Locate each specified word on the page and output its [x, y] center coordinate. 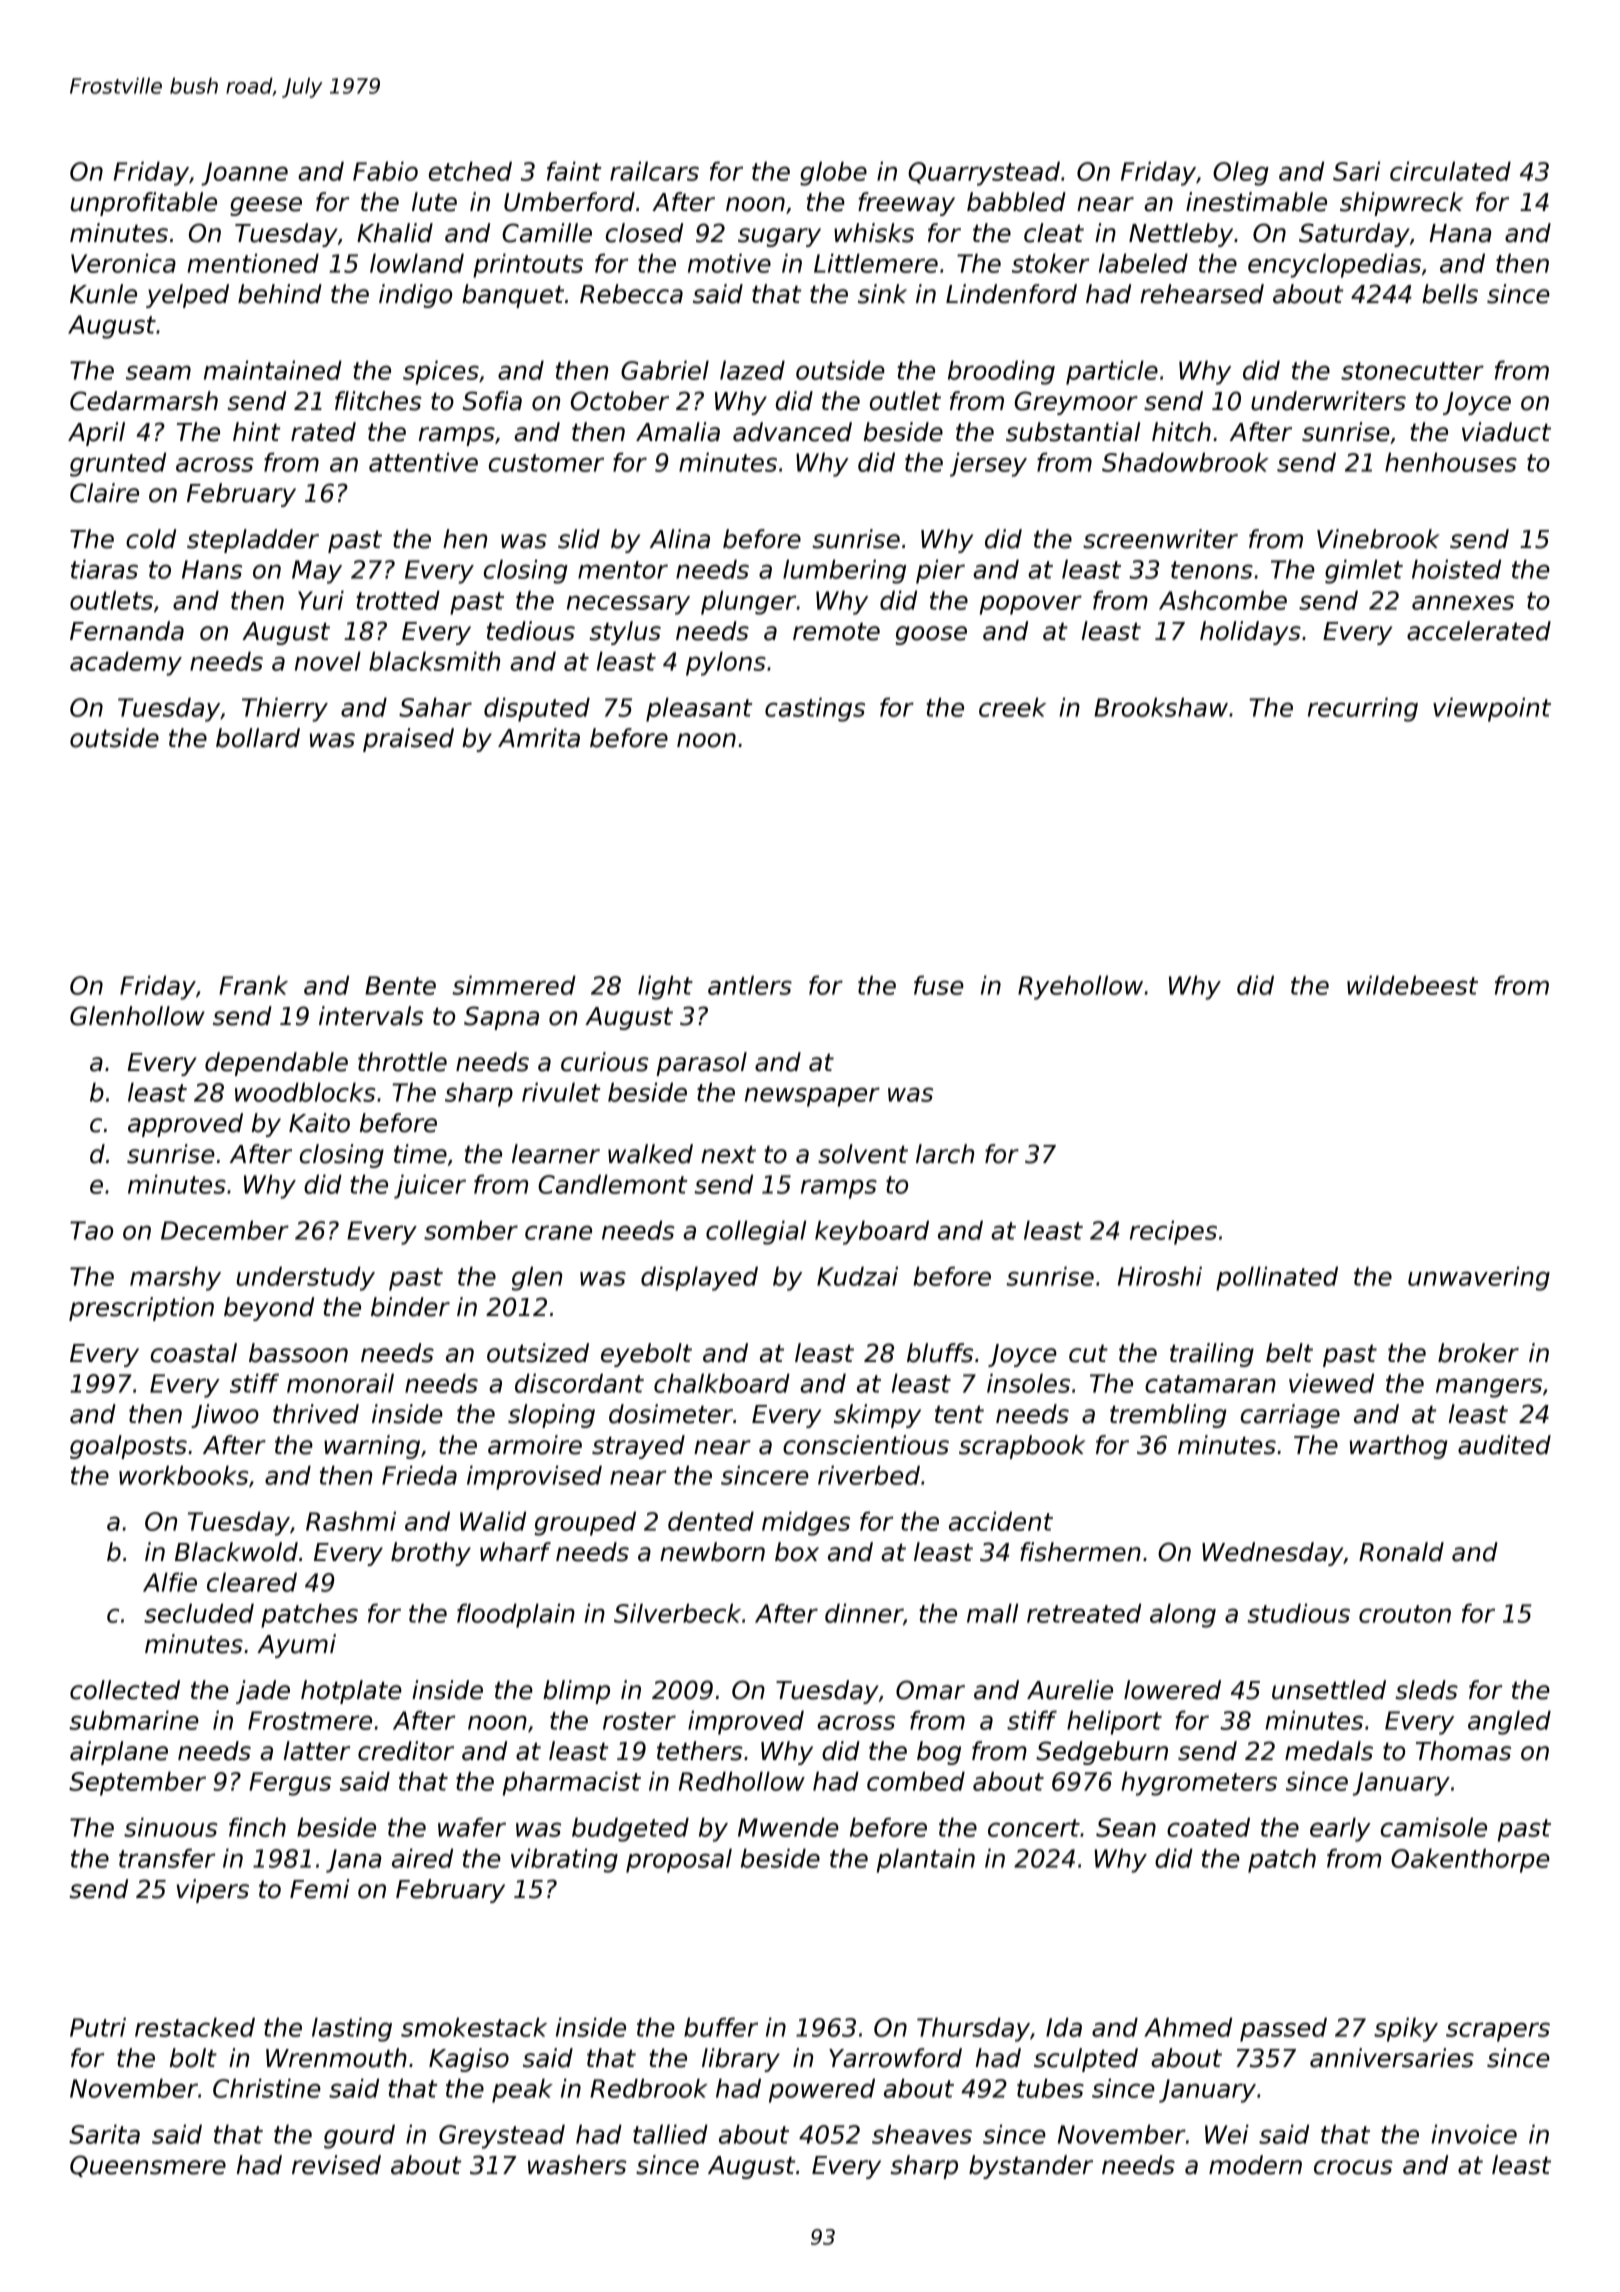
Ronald [1401, 1552]
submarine [134, 1720]
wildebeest [1412, 985]
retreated [1084, 1613]
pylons [726, 663]
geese [266, 206]
